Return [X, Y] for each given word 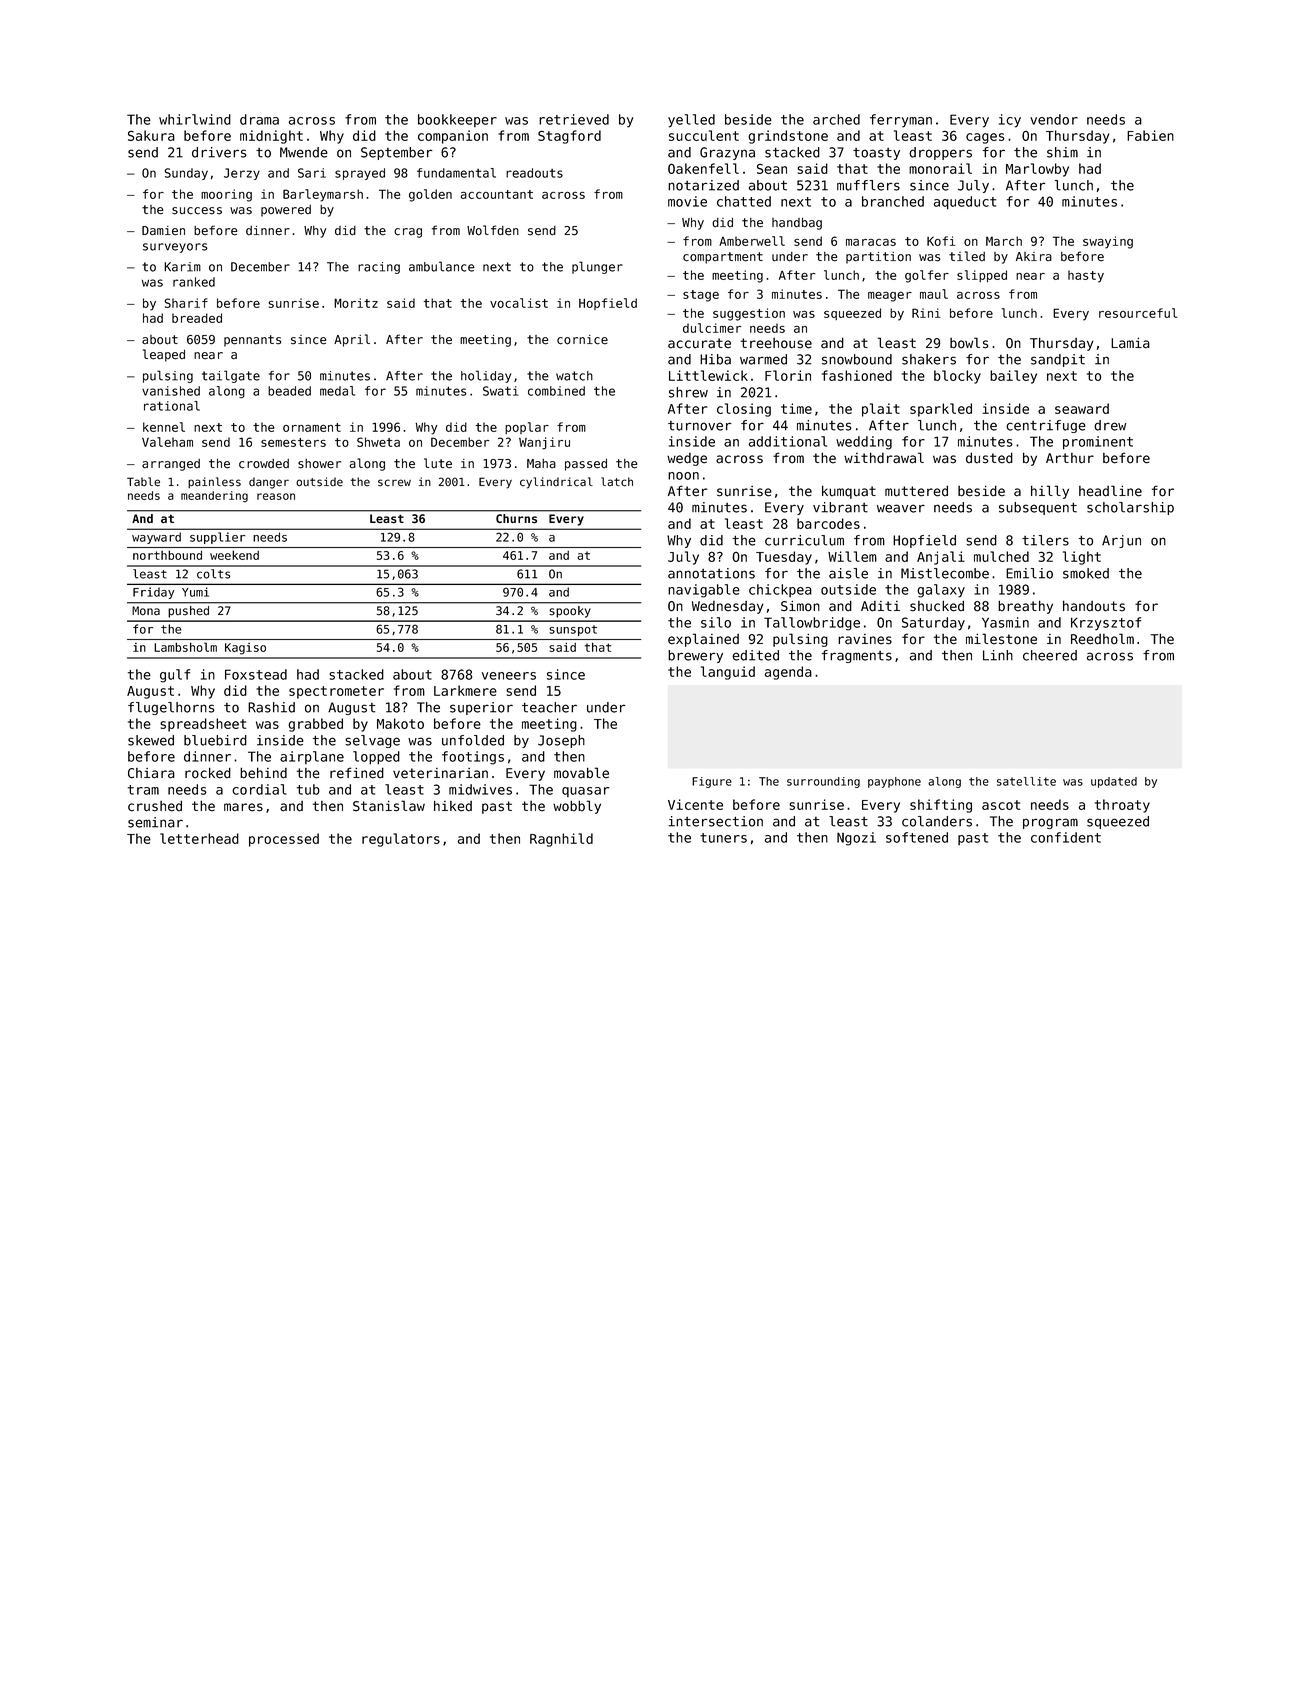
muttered [916, 491]
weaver [901, 508]
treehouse [776, 343]
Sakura [151, 135]
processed [284, 840]
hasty [1086, 276]
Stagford [569, 137]
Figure [712, 782]
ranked [194, 282]
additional [788, 441]
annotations [711, 573]
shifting [941, 806]
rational [172, 406]
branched [893, 201]
